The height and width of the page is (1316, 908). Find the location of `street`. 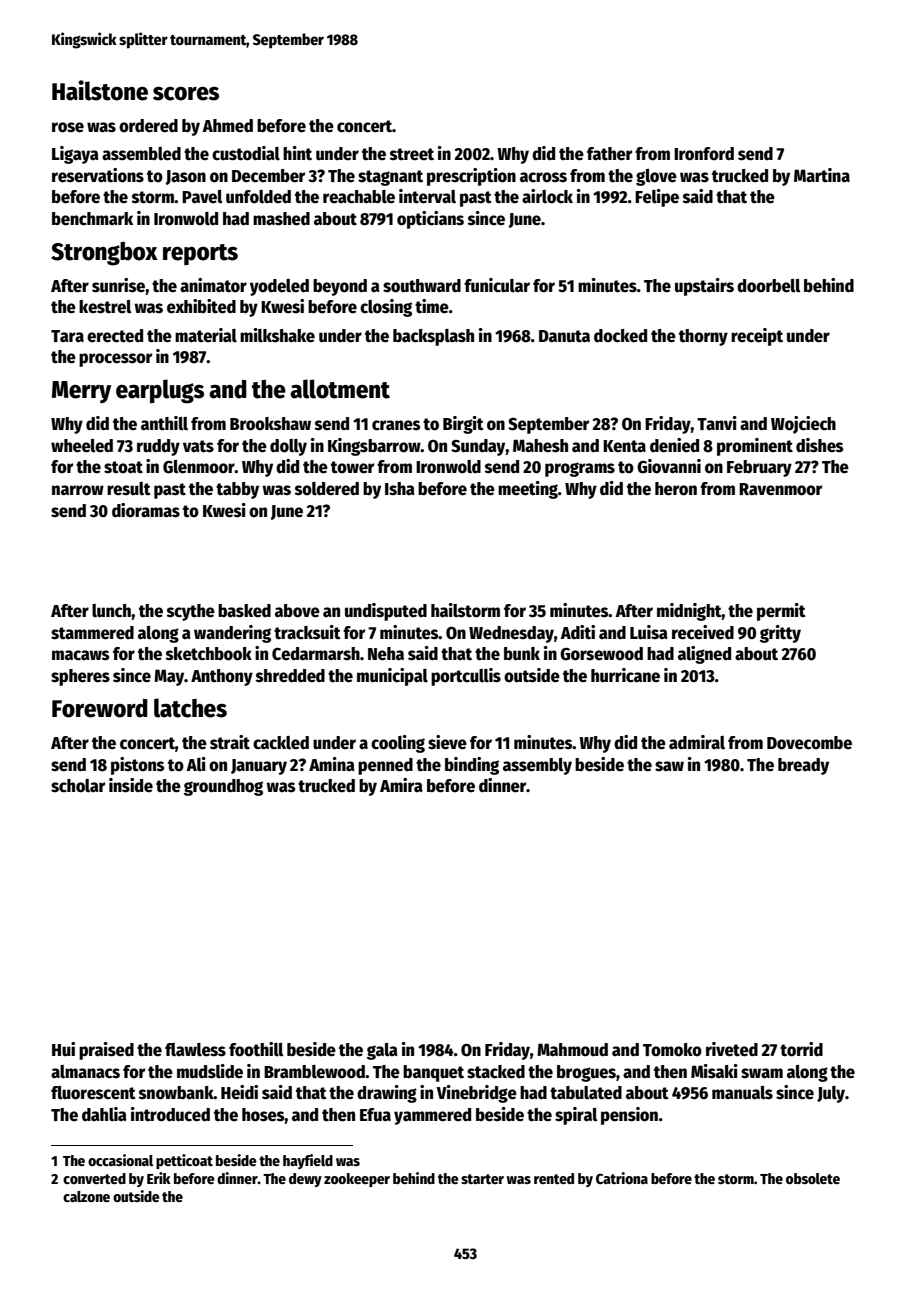

street is located at coordinates (412, 154).
